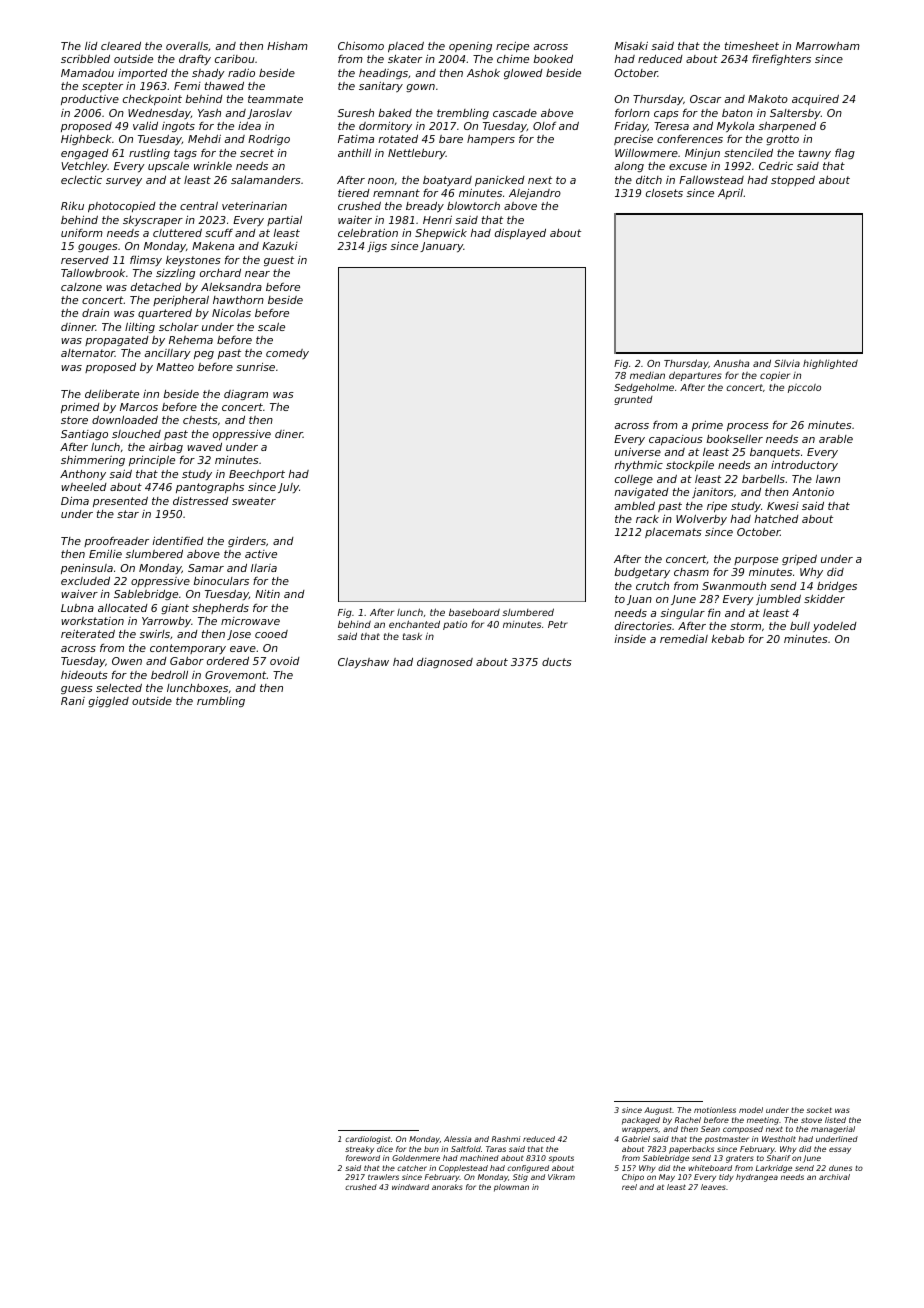 The height and width of the document is (1308, 924). Describe the element at coordinates (684, 638) in the document. I see `remedial` at that location.
